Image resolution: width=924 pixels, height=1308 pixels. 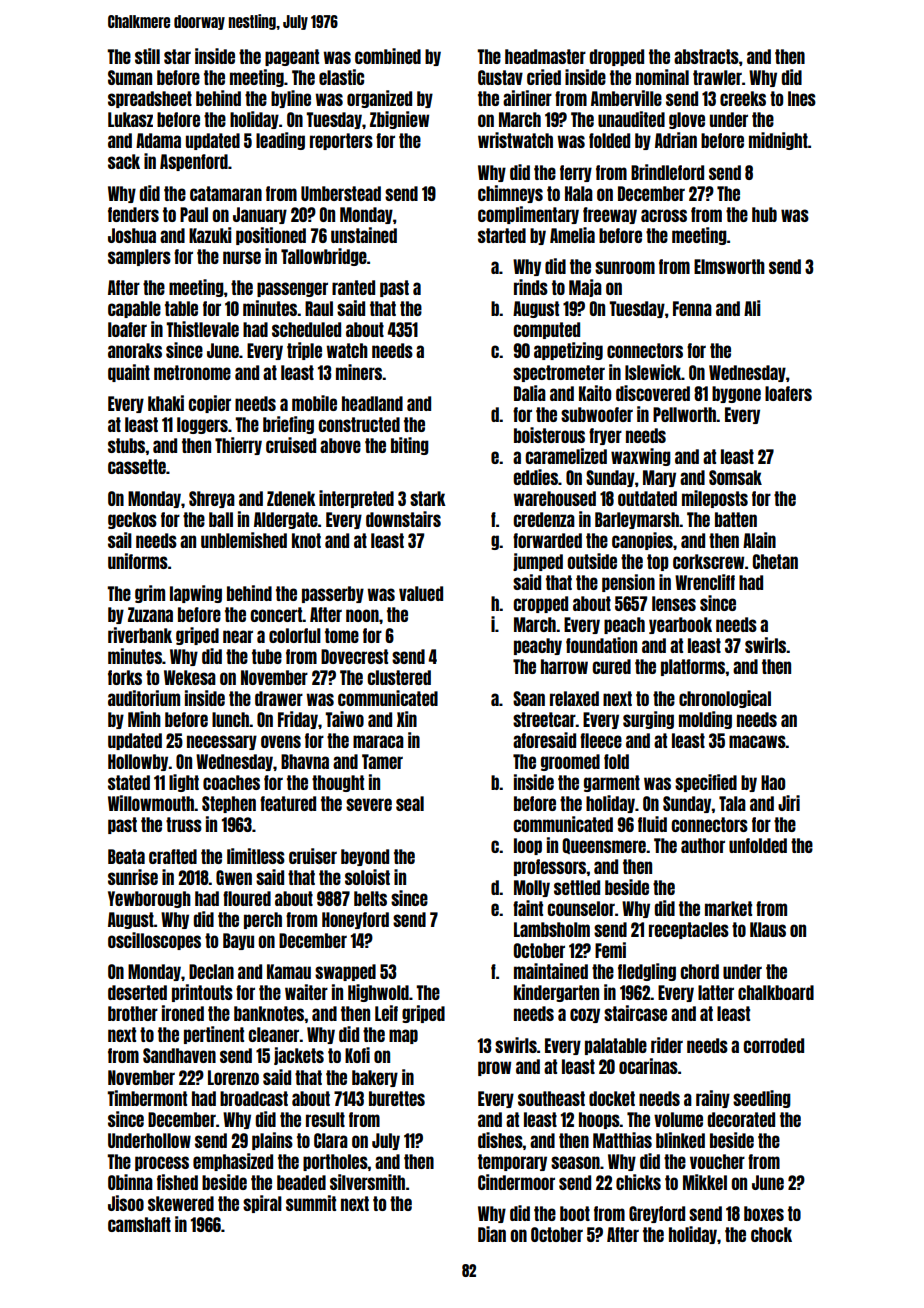 What do you see at coordinates (286, 520) in the document?
I see `Aldergate` at bounding box center [286, 520].
